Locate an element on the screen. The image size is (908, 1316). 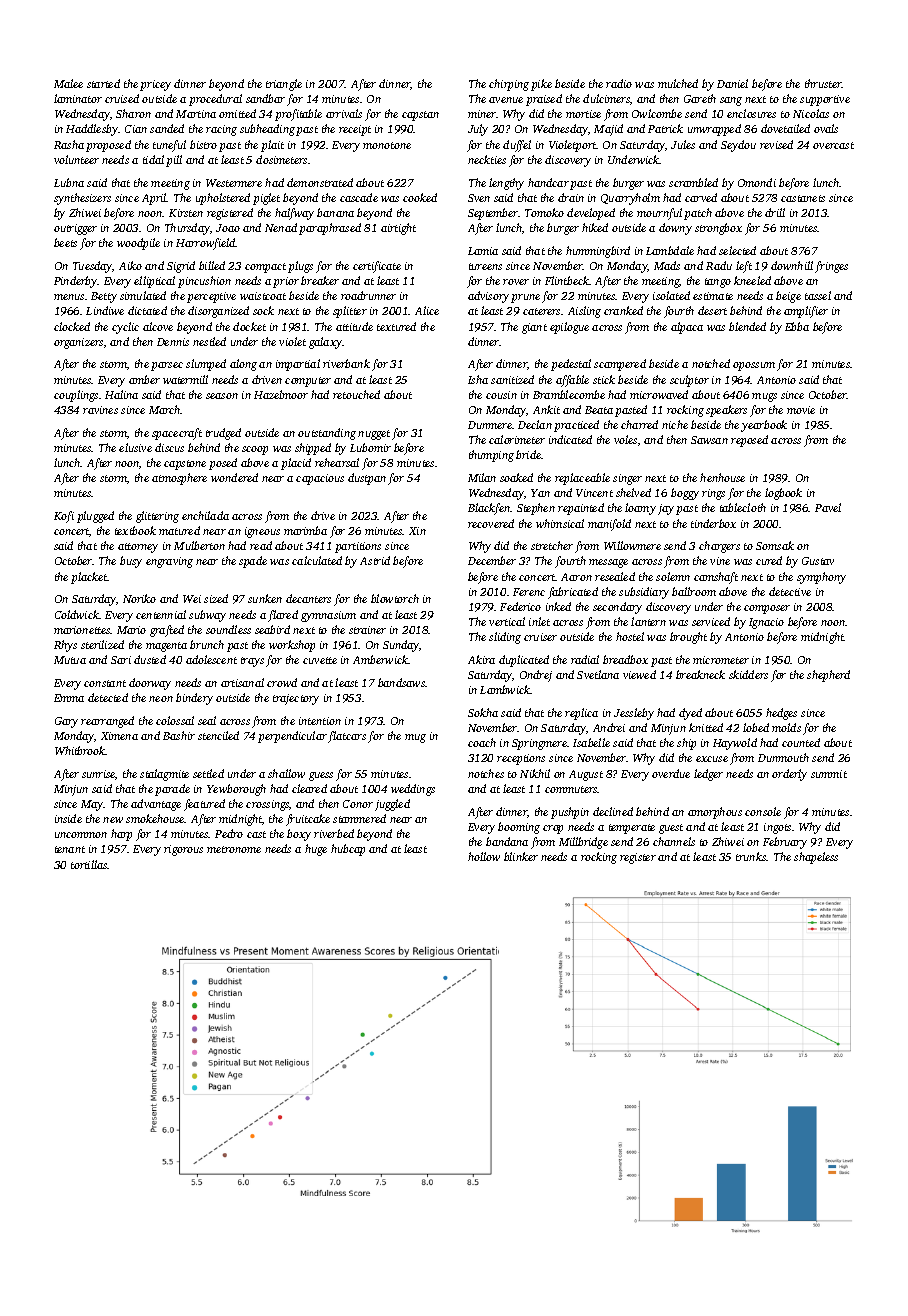
fringes is located at coordinates (831, 267).
